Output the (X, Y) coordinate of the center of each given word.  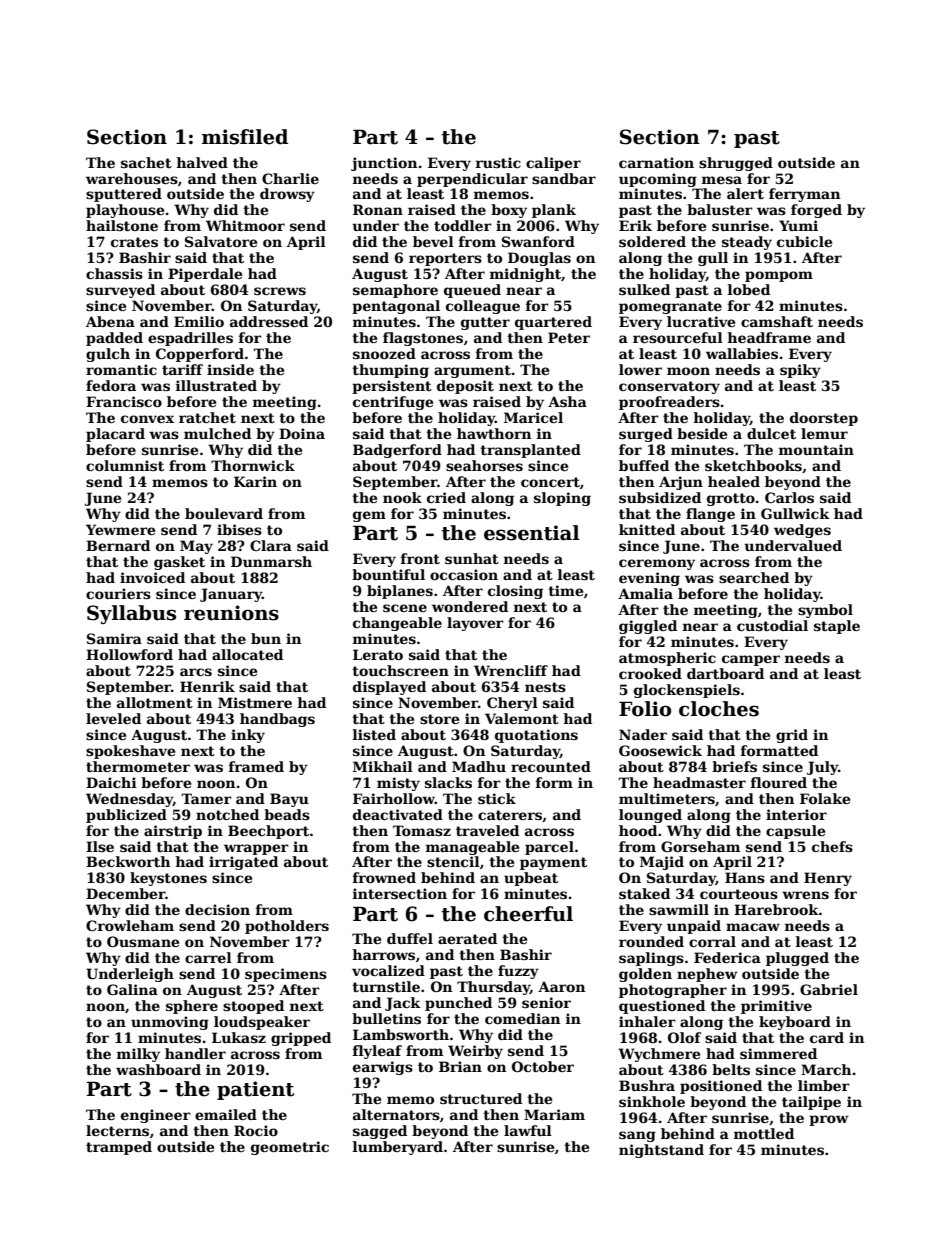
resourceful (678, 337)
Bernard (118, 545)
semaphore (395, 291)
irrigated (243, 863)
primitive (776, 1007)
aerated (467, 938)
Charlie (290, 178)
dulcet (771, 433)
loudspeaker (262, 1023)
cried (446, 497)
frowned (384, 877)
